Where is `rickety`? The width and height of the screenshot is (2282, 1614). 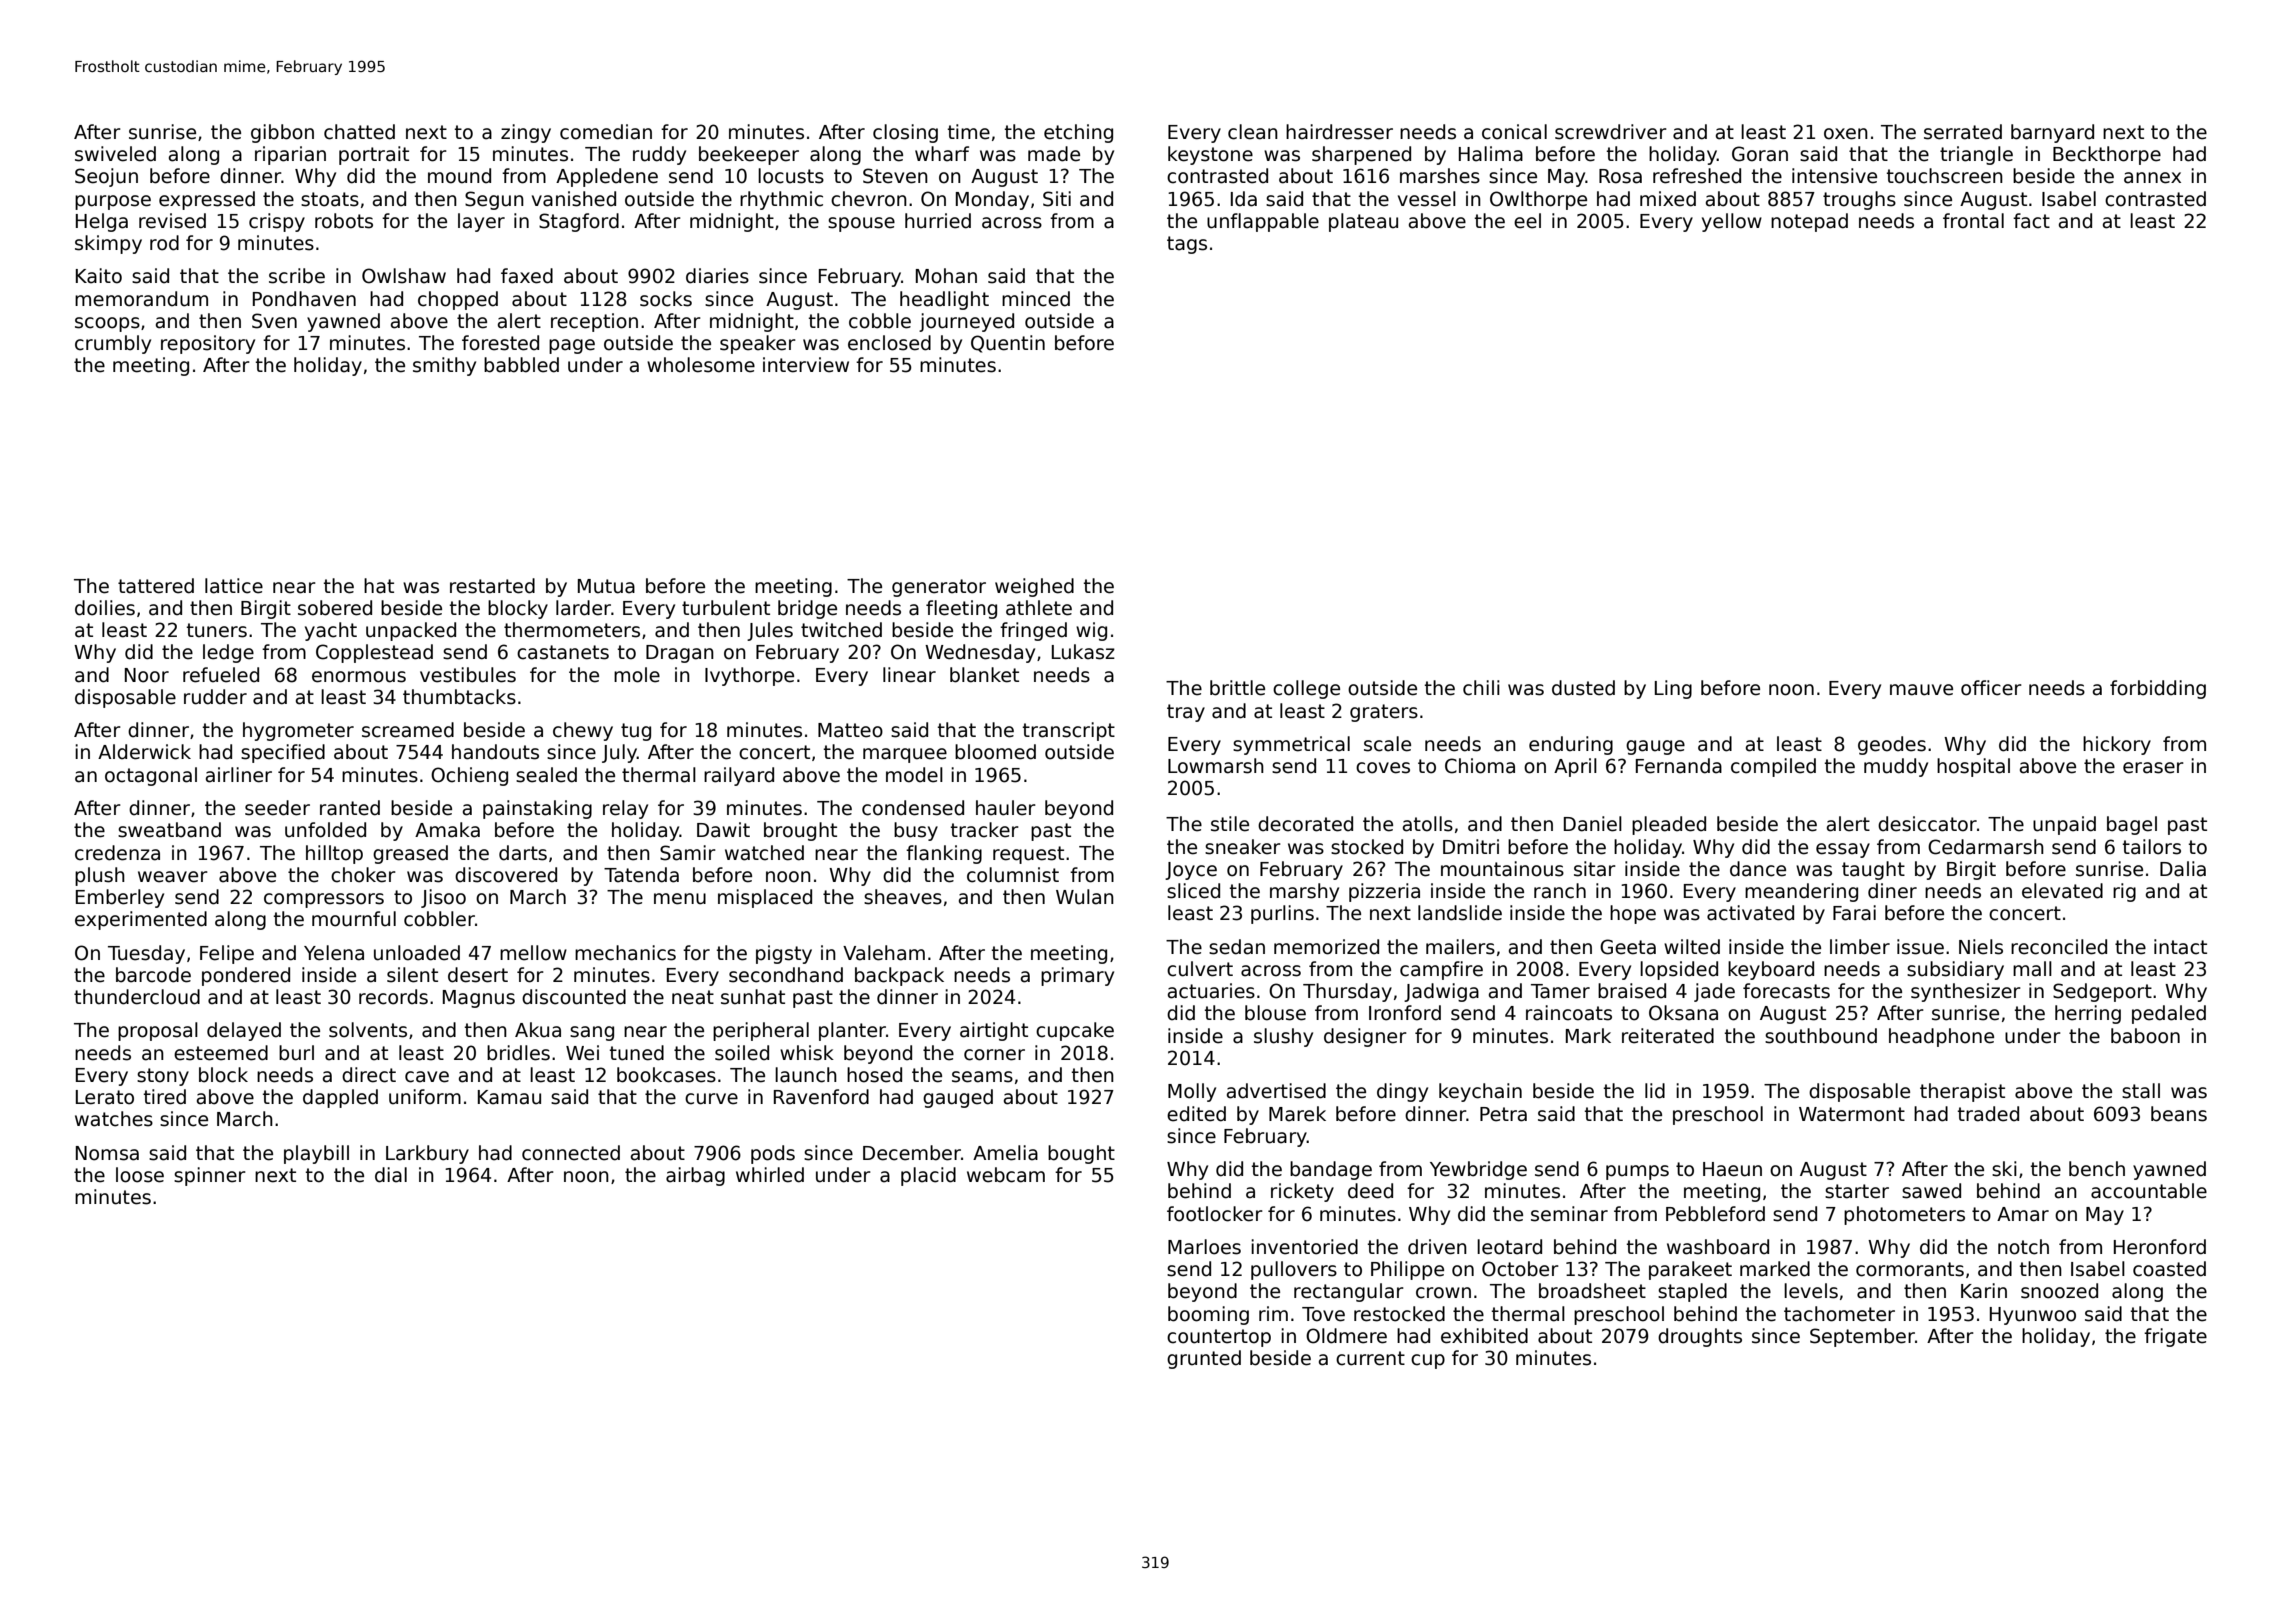 rickety is located at coordinates (1302, 1192).
